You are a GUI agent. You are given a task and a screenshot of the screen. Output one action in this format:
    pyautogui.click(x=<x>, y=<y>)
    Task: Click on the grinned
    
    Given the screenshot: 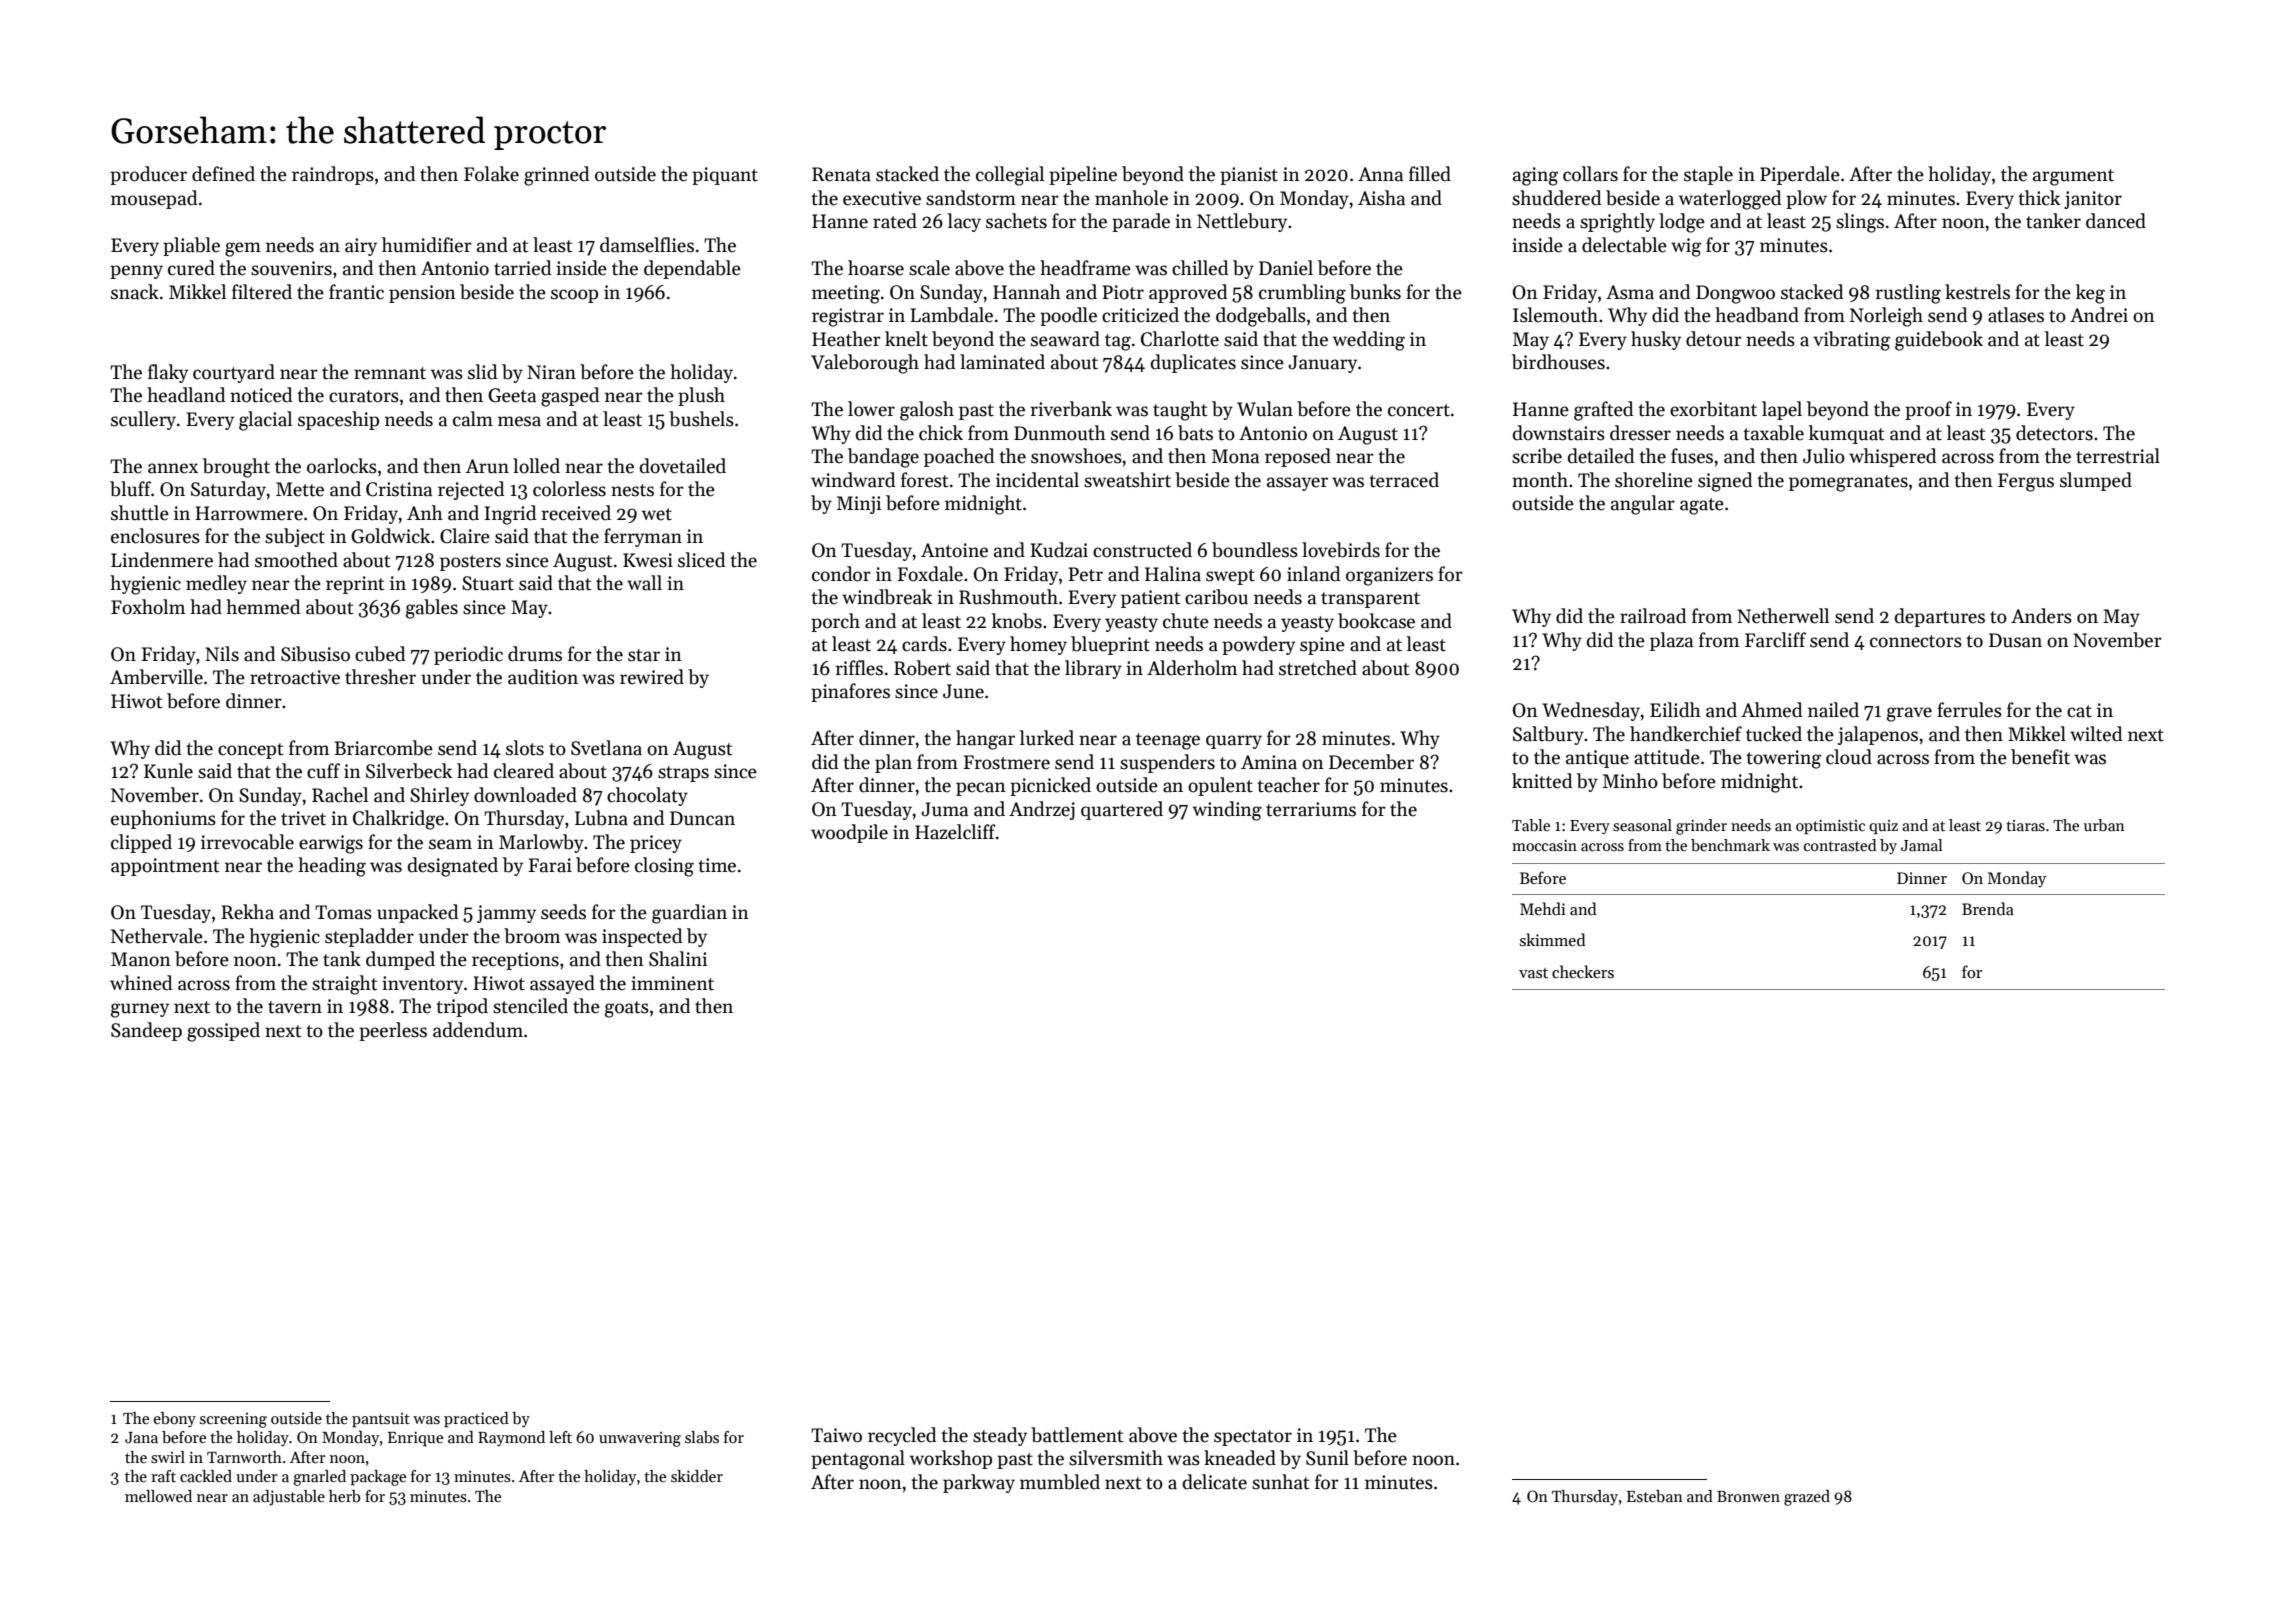 What is the action you would take?
    pyautogui.click(x=556, y=176)
